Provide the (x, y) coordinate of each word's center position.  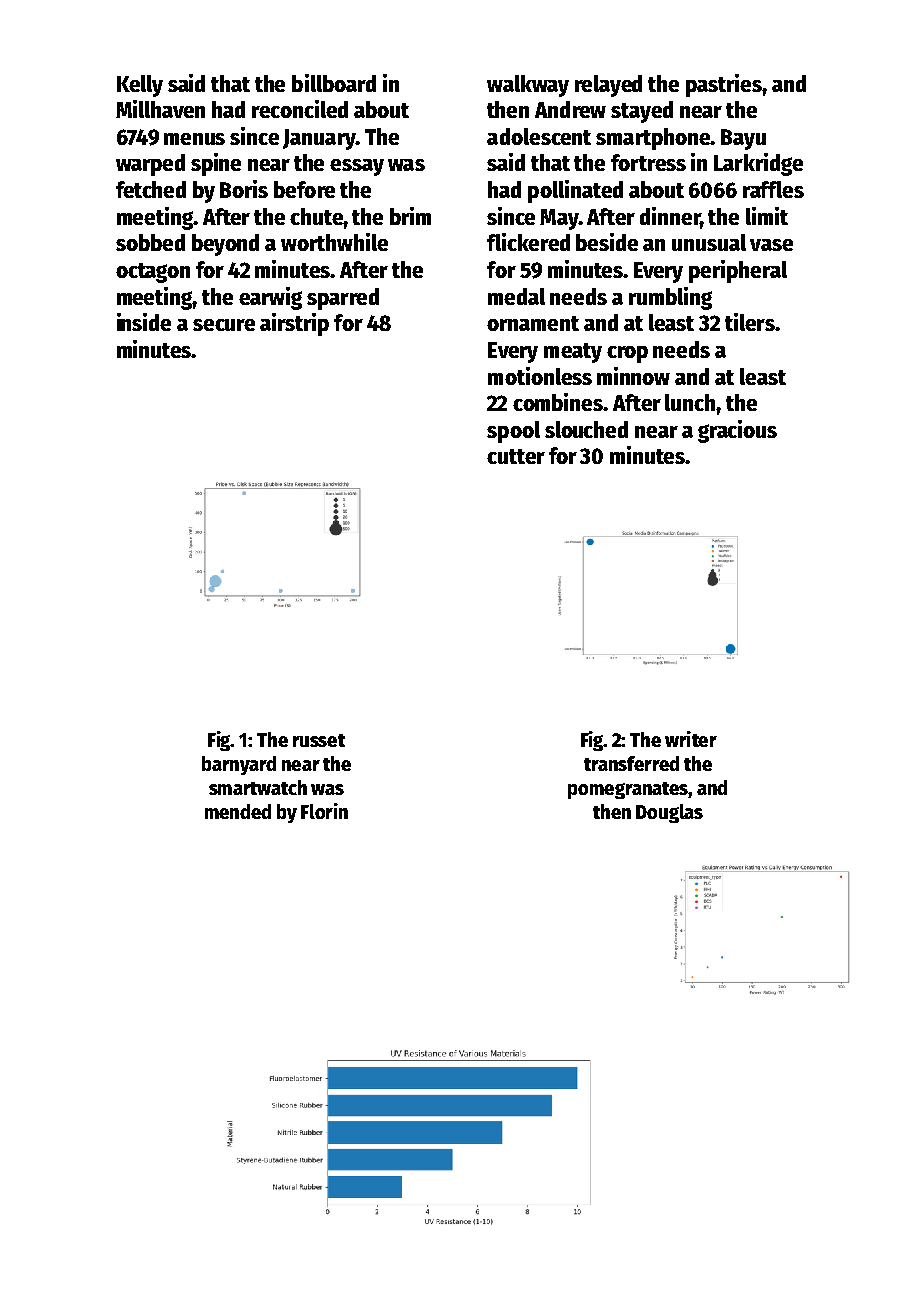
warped (150, 165)
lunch (690, 402)
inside (144, 322)
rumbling (670, 298)
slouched (586, 429)
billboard (334, 83)
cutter (516, 456)
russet (319, 740)
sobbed (150, 242)
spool (513, 432)
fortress (648, 162)
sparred (343, 299)
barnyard (239, 765)
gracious (737, 431)
